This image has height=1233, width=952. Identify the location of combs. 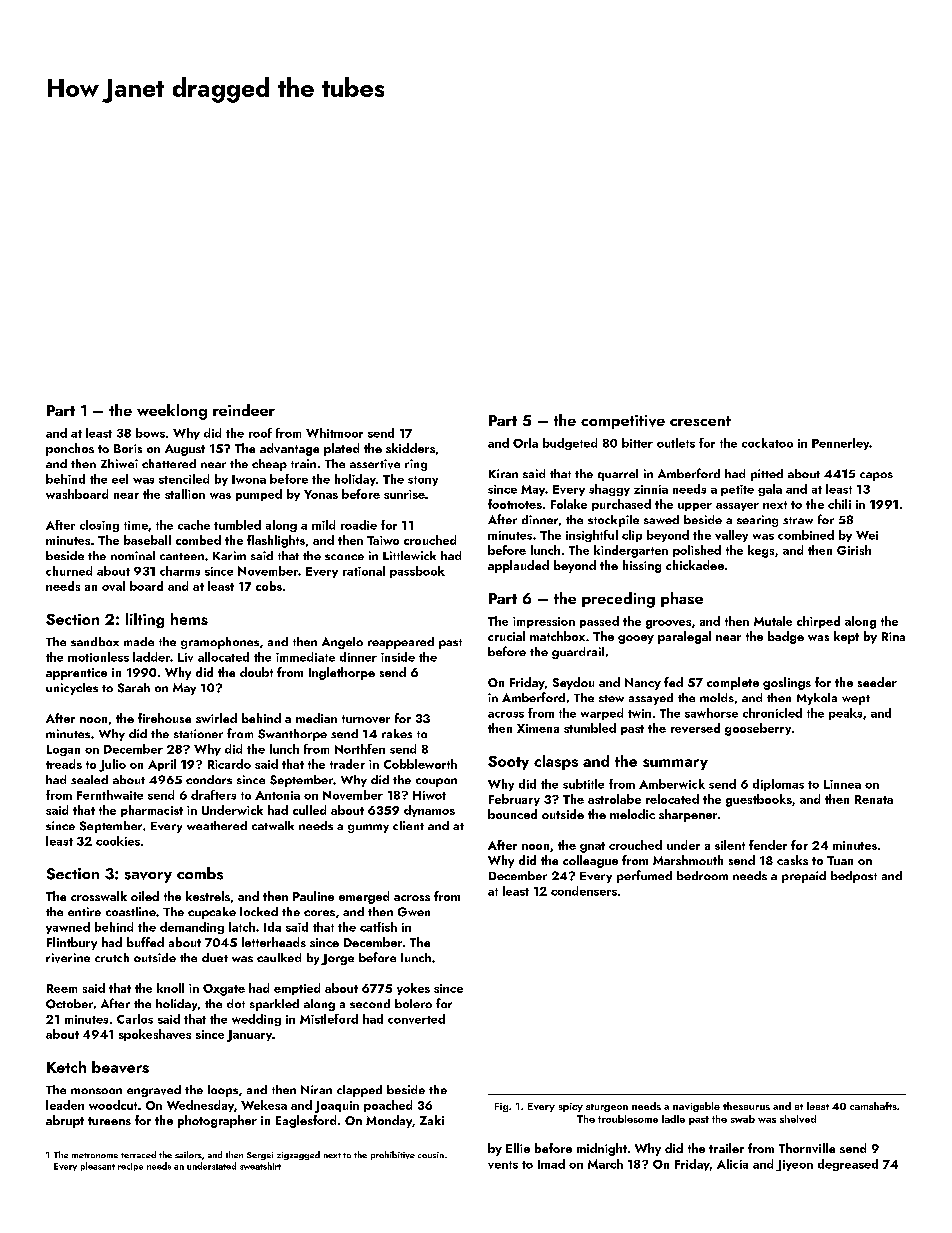
(200, 873).
